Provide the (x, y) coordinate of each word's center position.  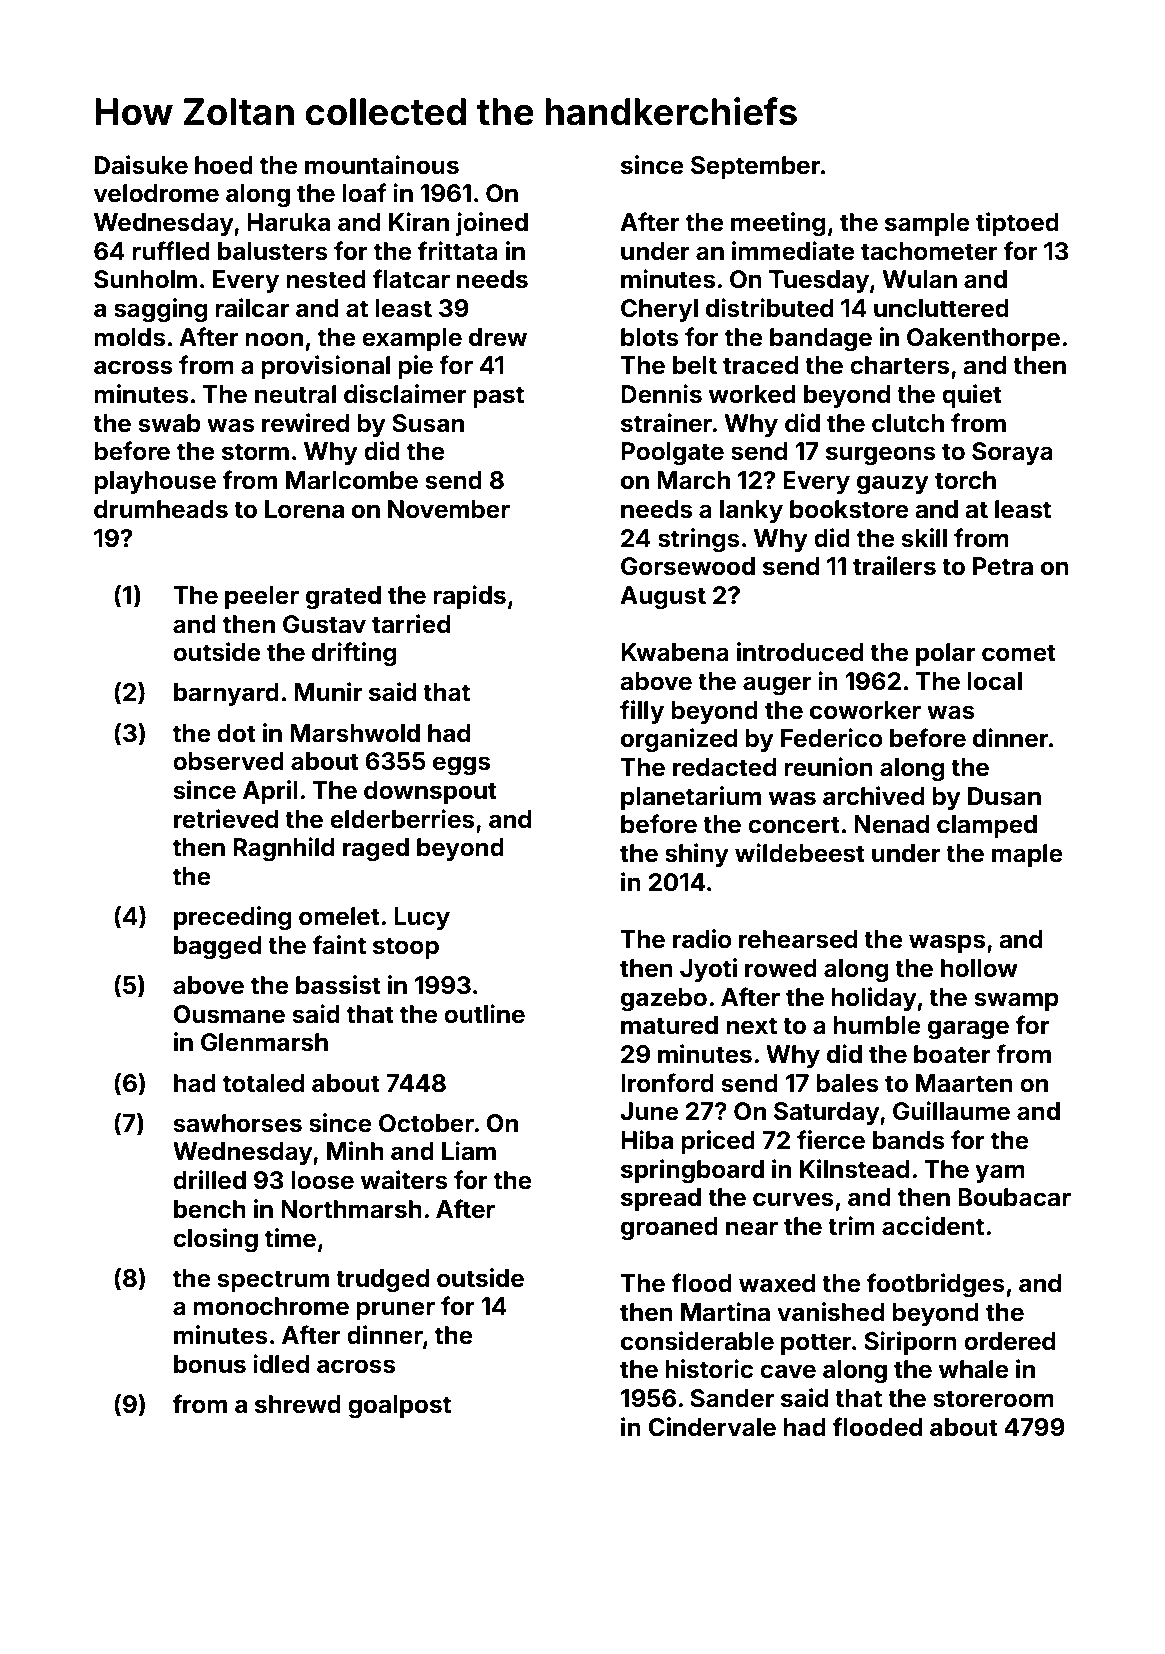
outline (484, 1014)
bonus (210, 1364)
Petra (1003, 566)
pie (415, 367)
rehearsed (798, 939)
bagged (217, 948)
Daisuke (141, 165)
